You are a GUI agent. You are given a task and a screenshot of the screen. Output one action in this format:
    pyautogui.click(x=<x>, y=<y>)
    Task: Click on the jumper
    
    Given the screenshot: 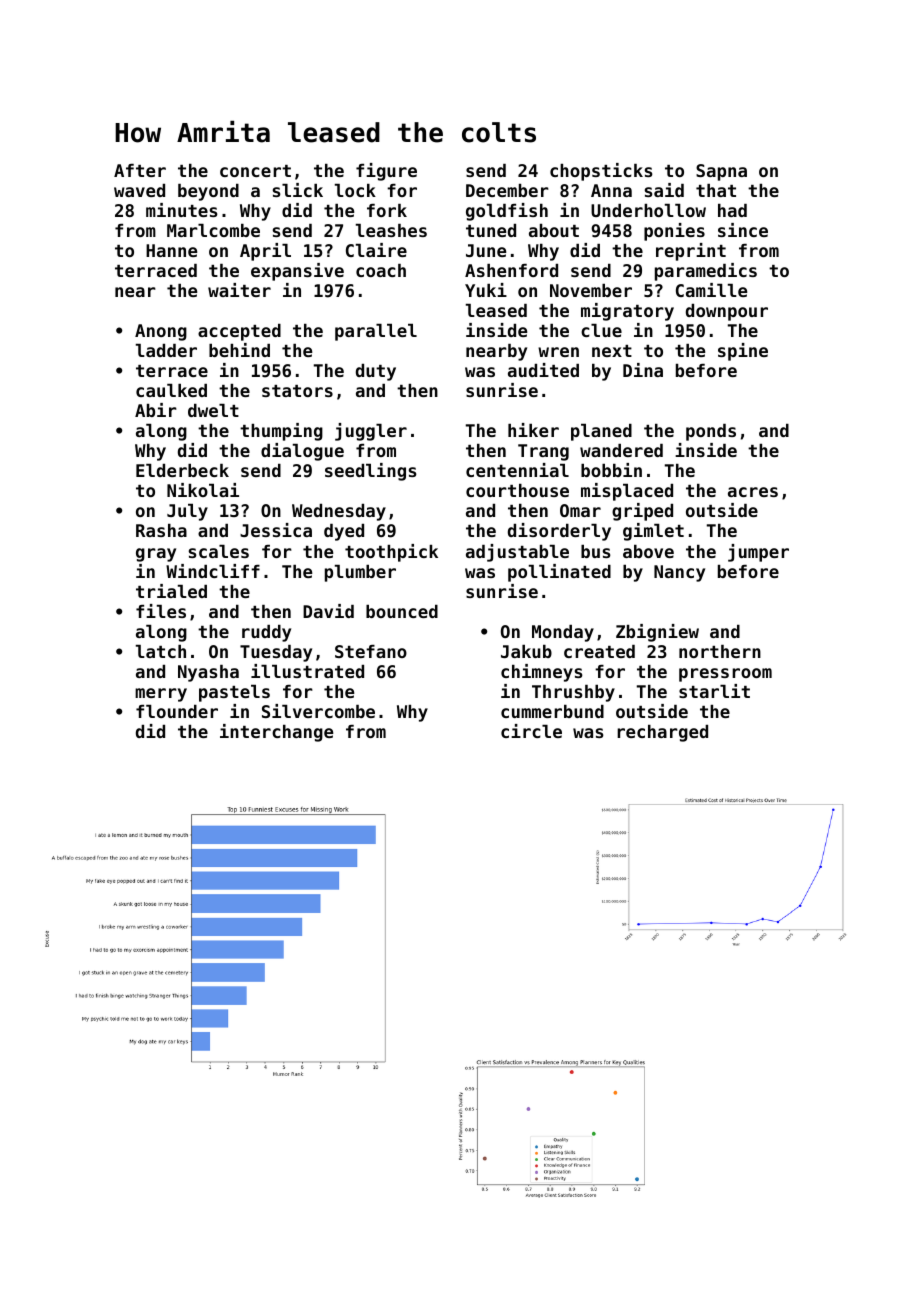 What is the action you would take?
    pyautogui.click(x=758, y=553)
